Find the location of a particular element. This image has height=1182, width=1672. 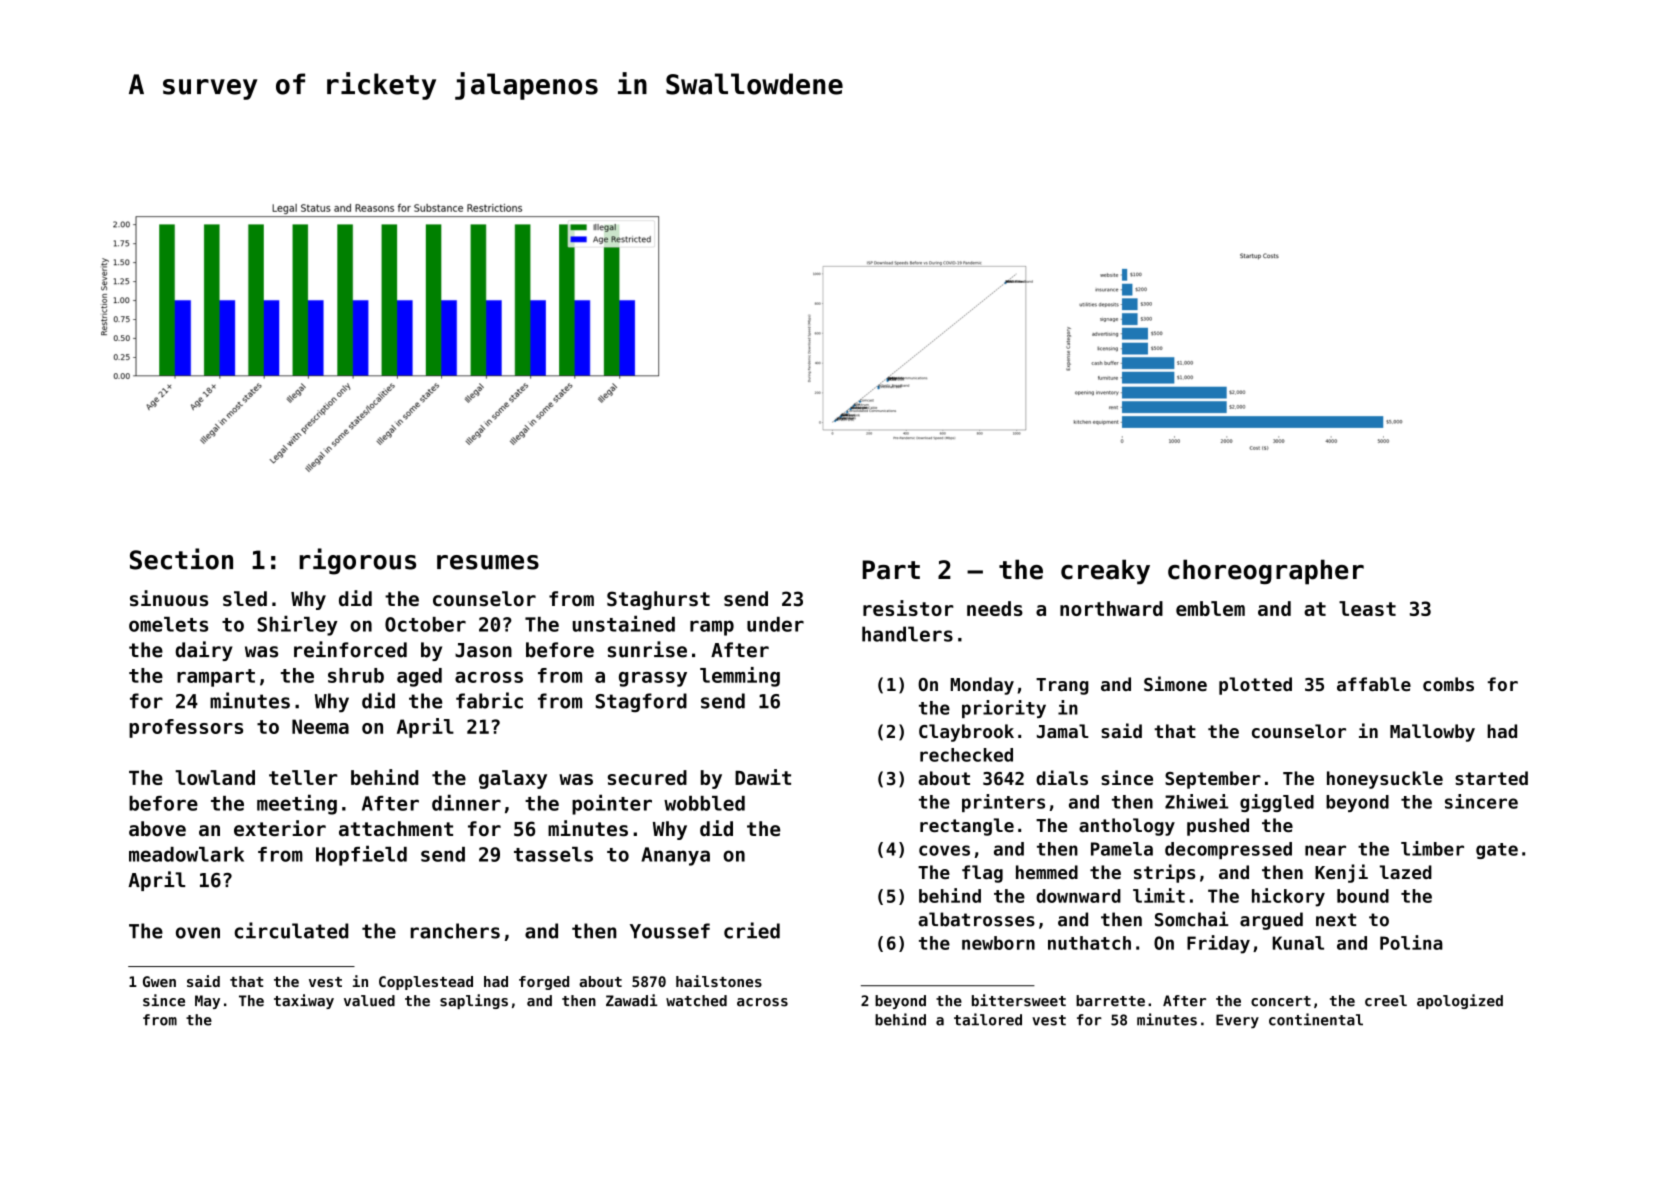

Jamal is located at coordinates (1063, 731).
